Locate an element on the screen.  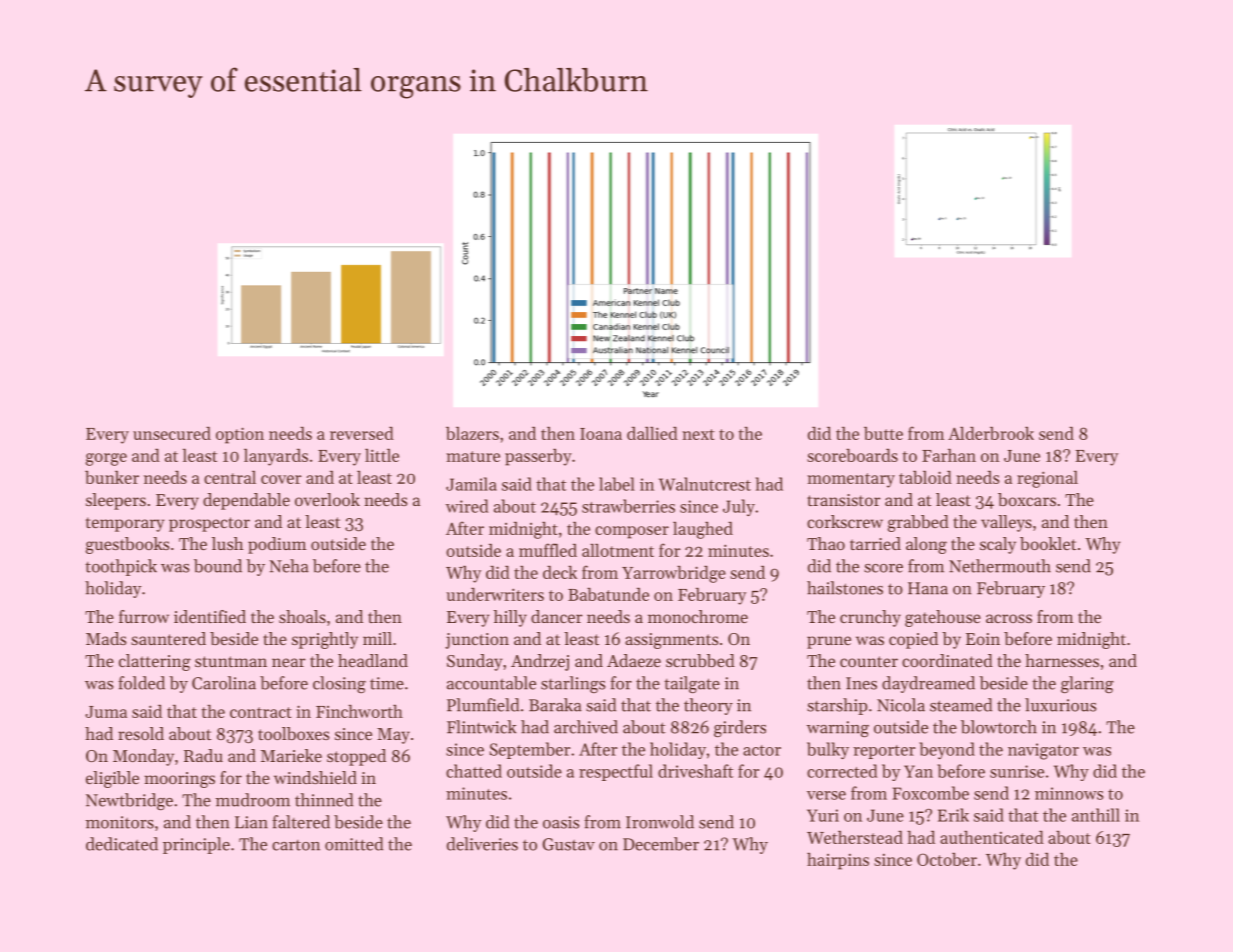
muffled is located at coordinates (548, 550).
